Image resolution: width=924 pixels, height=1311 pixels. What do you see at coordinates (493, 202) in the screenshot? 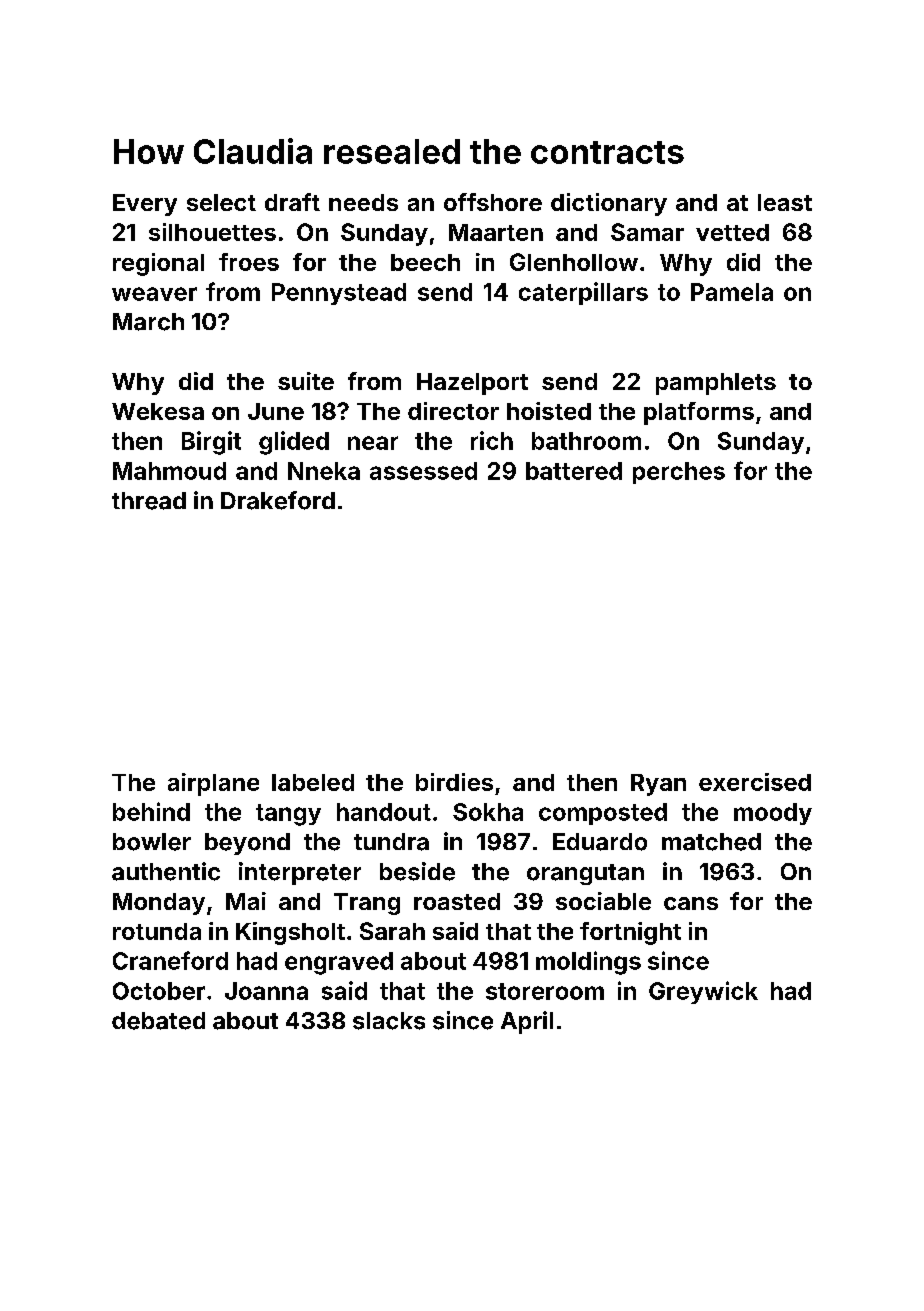
I see `offshore` at bounding box center [493, 202].
